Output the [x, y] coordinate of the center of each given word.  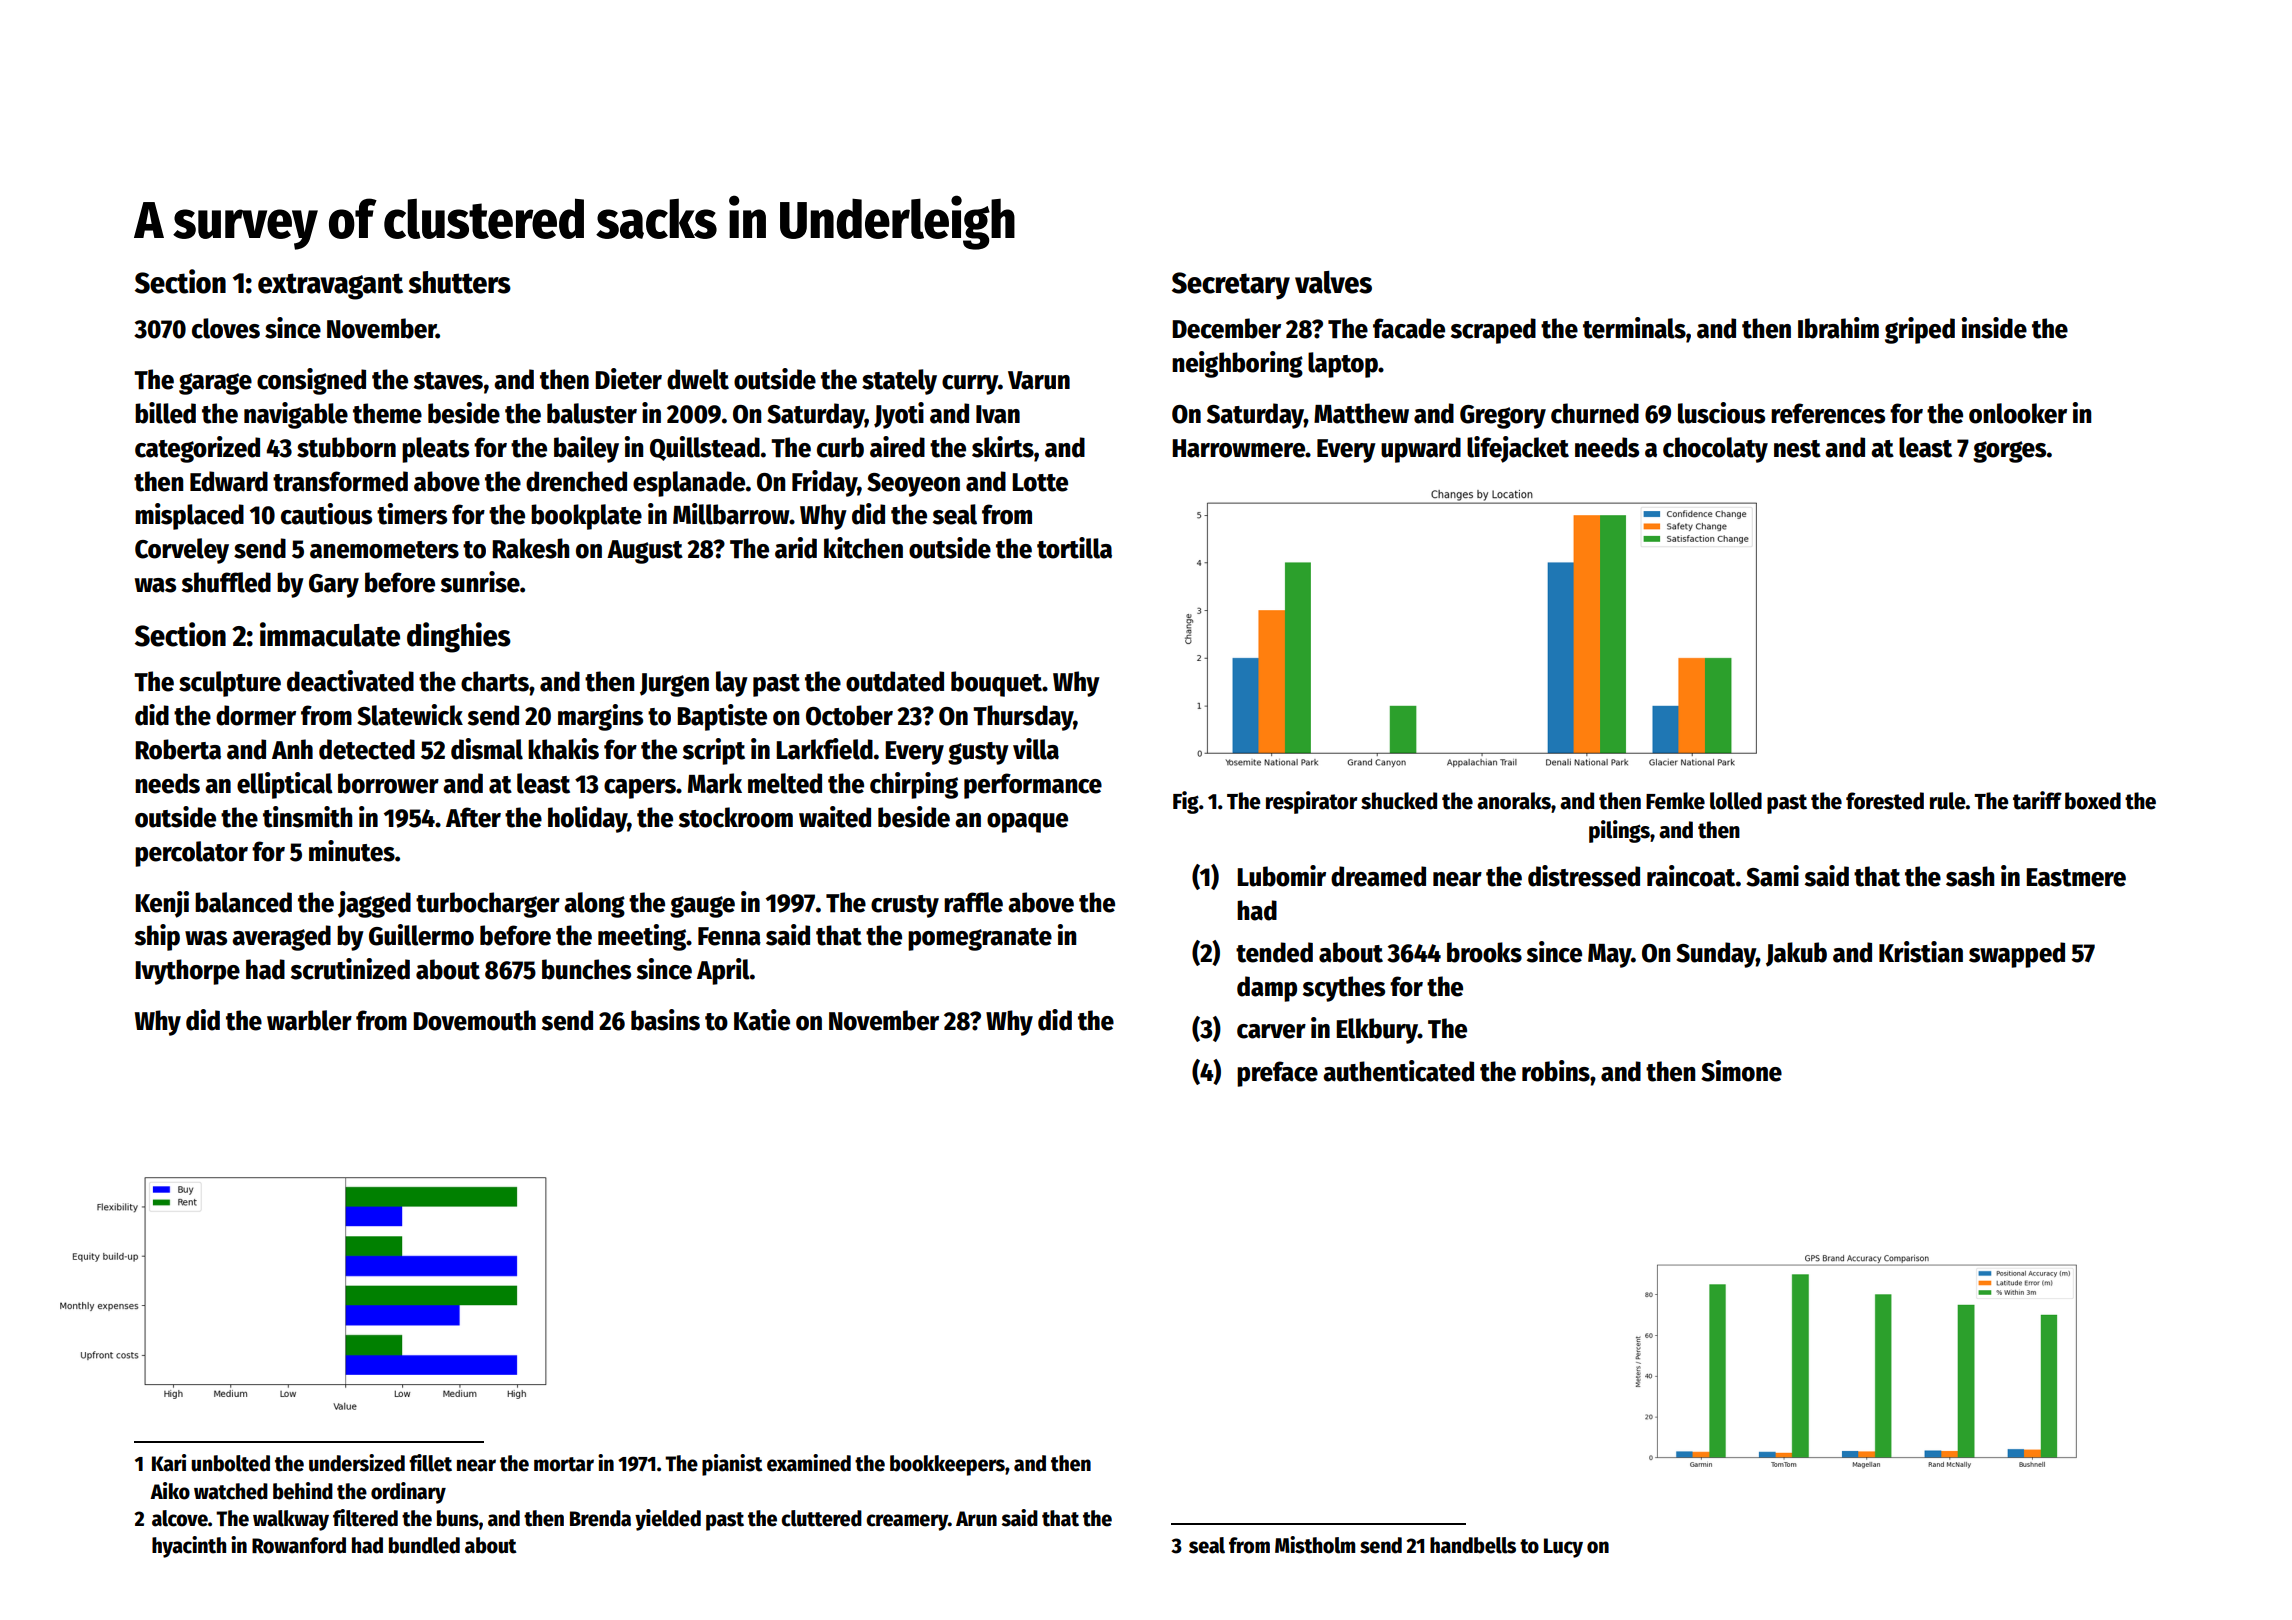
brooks [1484, 952]
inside [1994, 328]
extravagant [330, 286]
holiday [587, 819]
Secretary [1231, 286]
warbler [309, 1020]
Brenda [600, 1518]
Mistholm [1315, 1545]
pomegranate [980, 939]
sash [1970, 876]
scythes [1344, 989]
